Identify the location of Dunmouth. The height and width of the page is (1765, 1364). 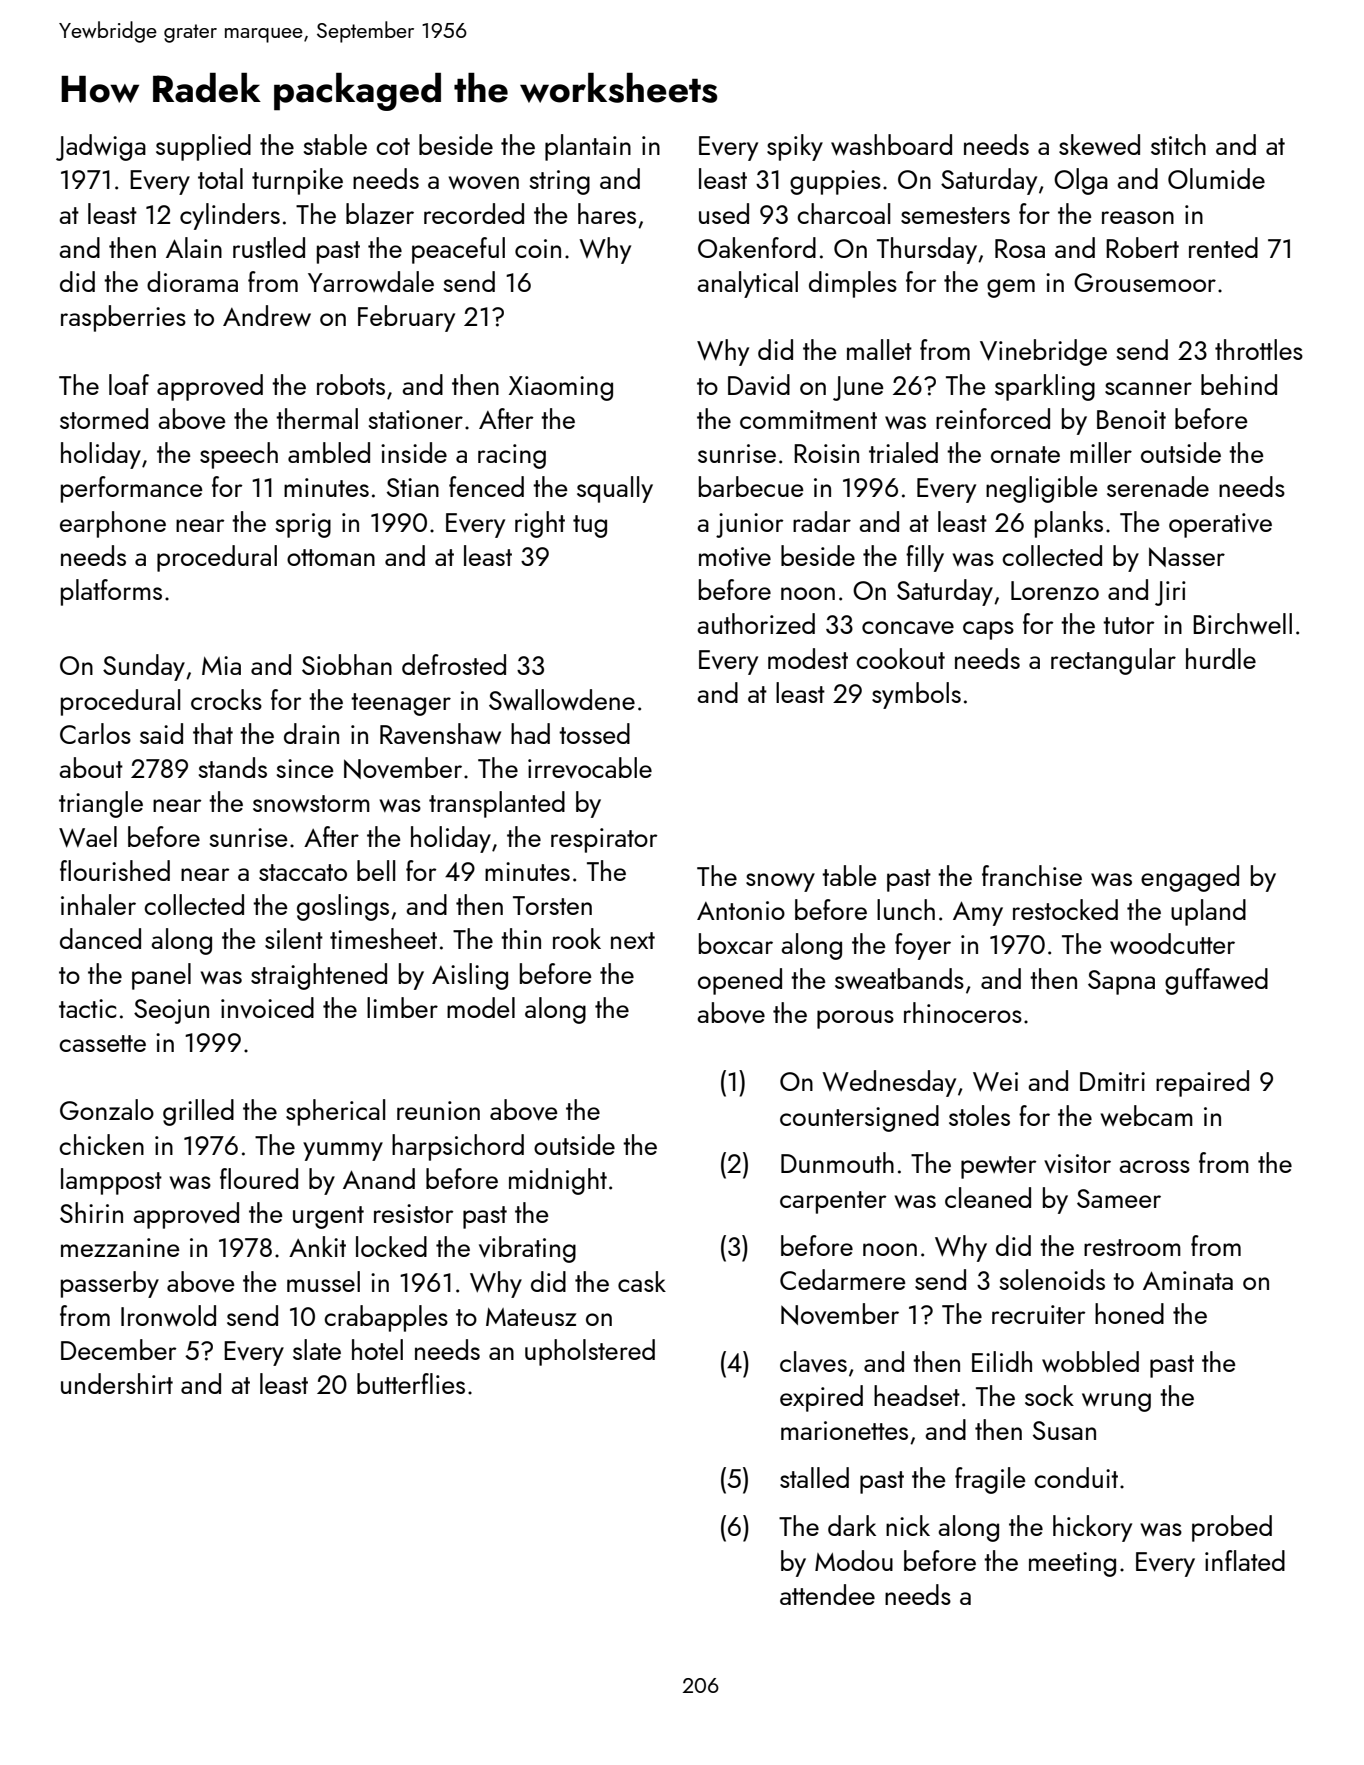
(837, 1162).
